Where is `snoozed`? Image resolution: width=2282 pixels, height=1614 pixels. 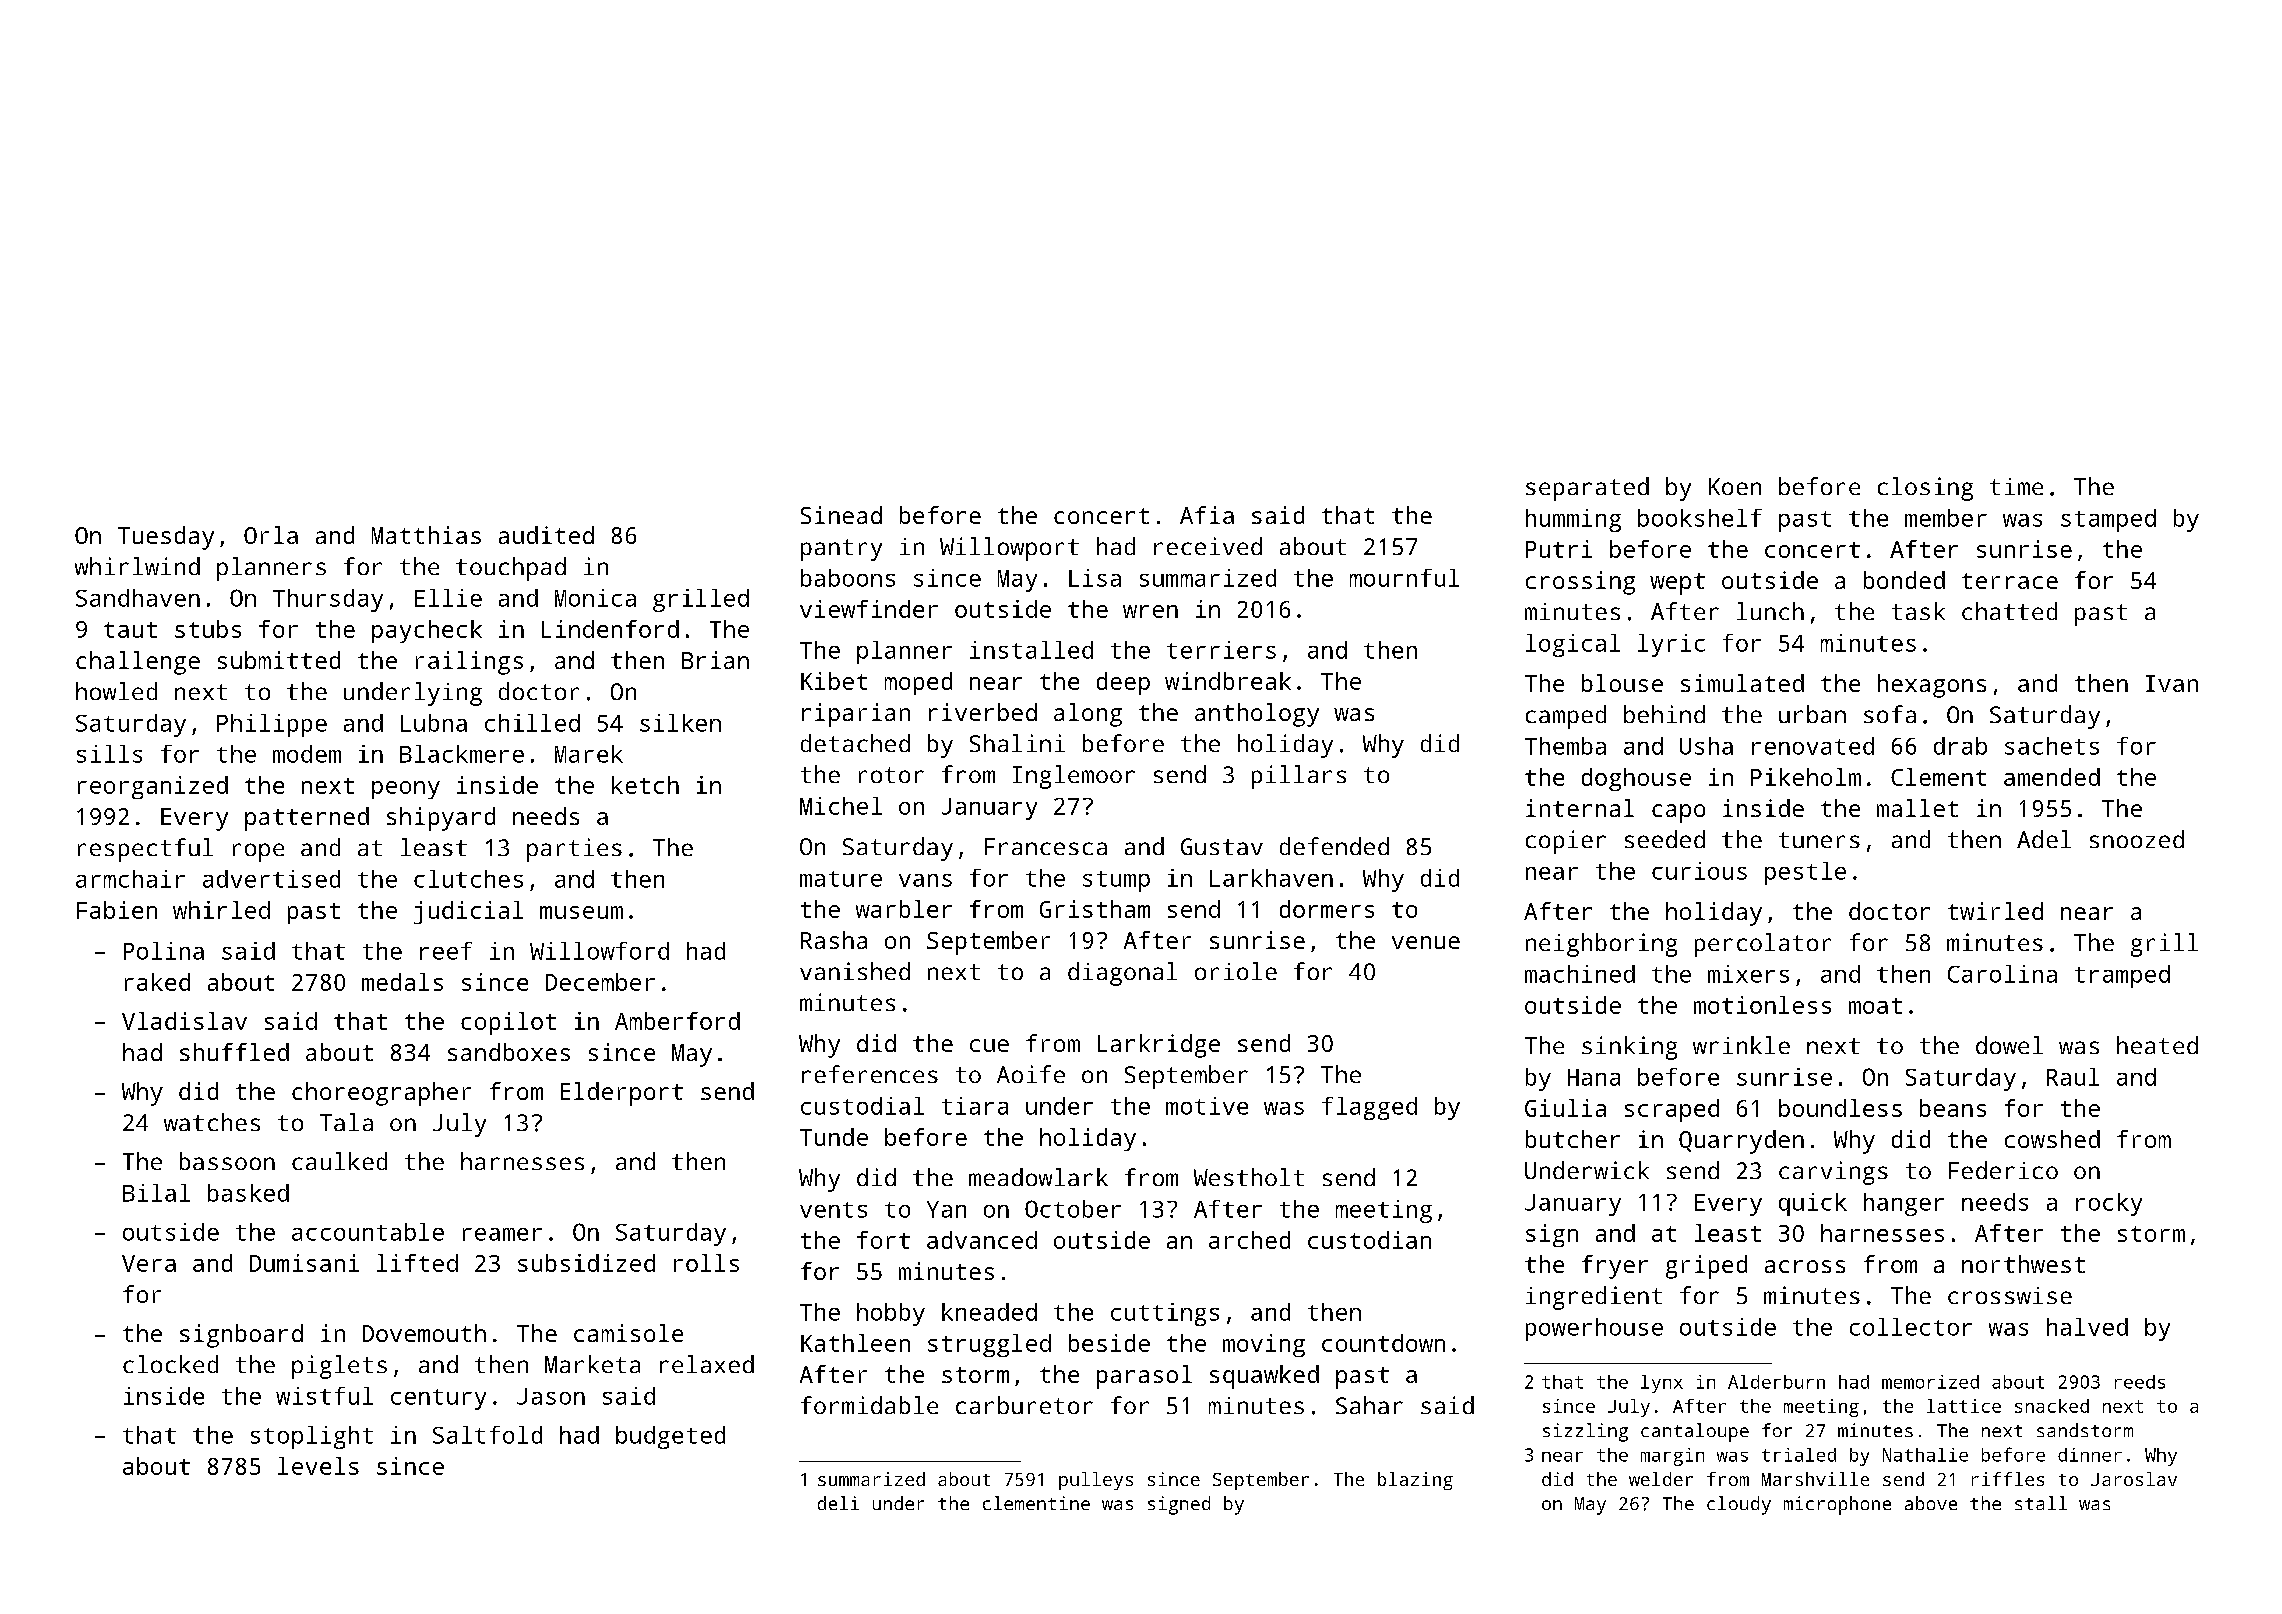 snoozed is located at coordinates (2137, 839).
